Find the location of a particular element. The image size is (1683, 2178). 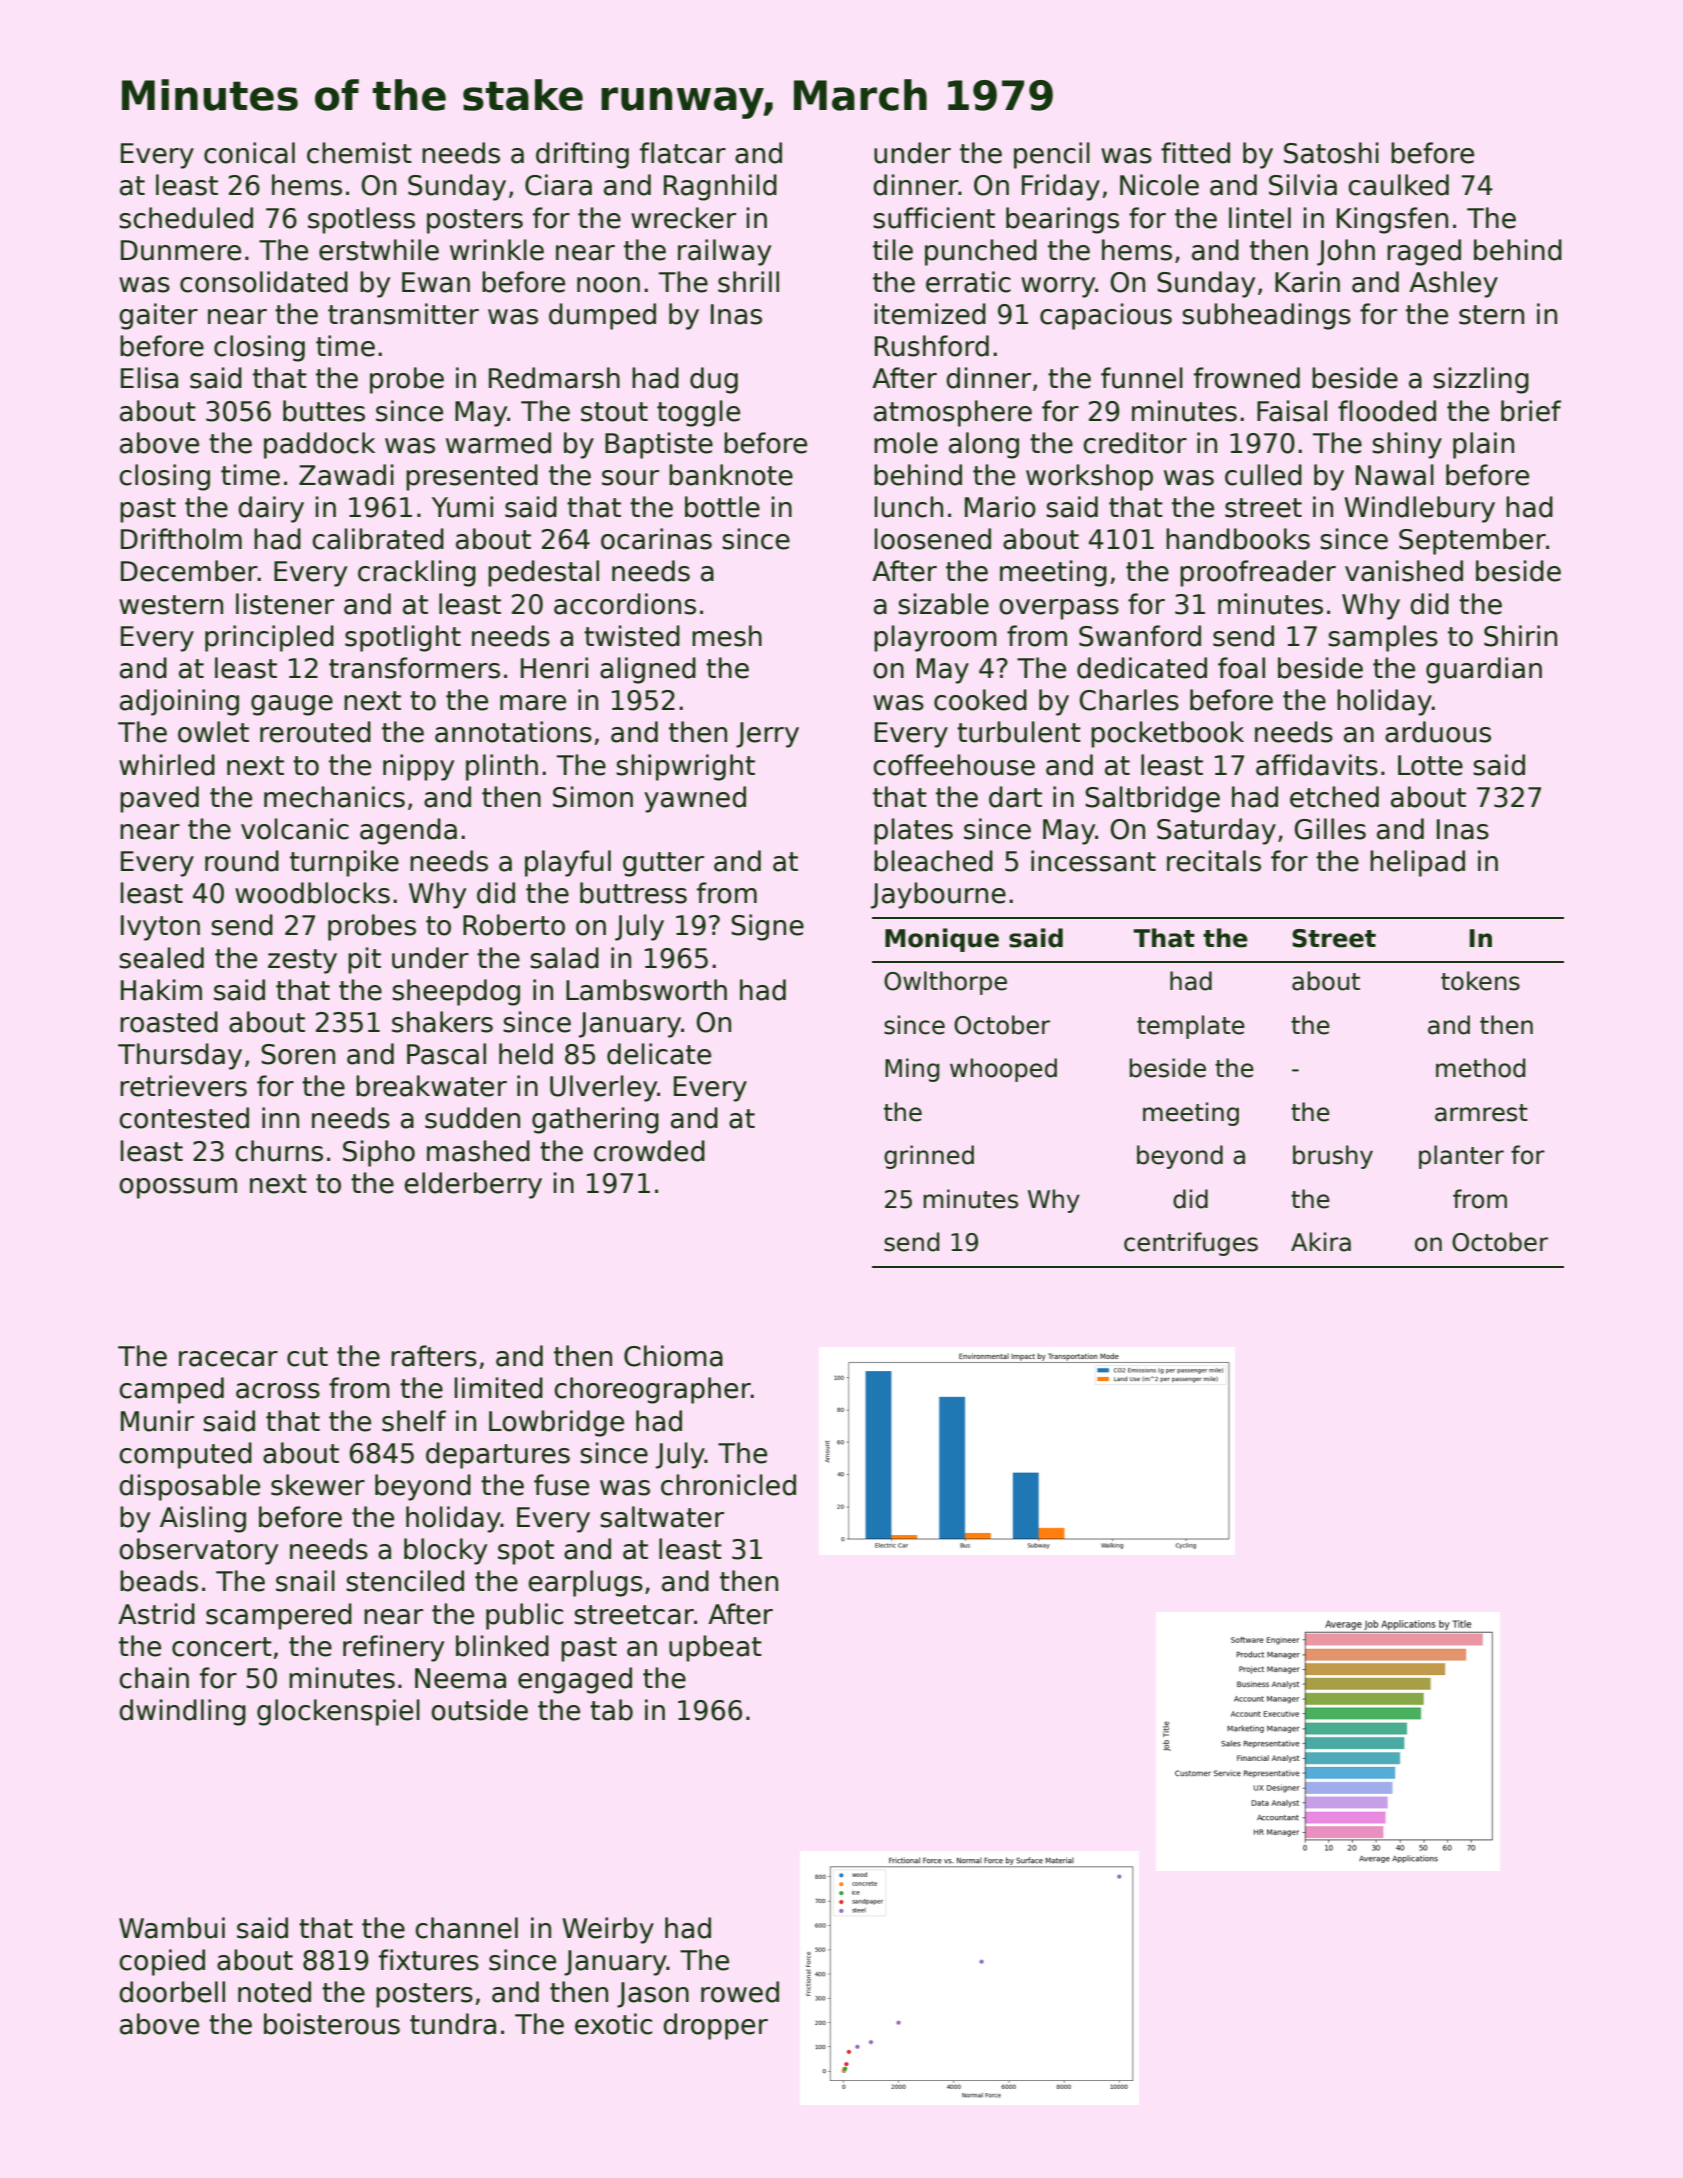

drifting is located at coordinates (582, 155).
